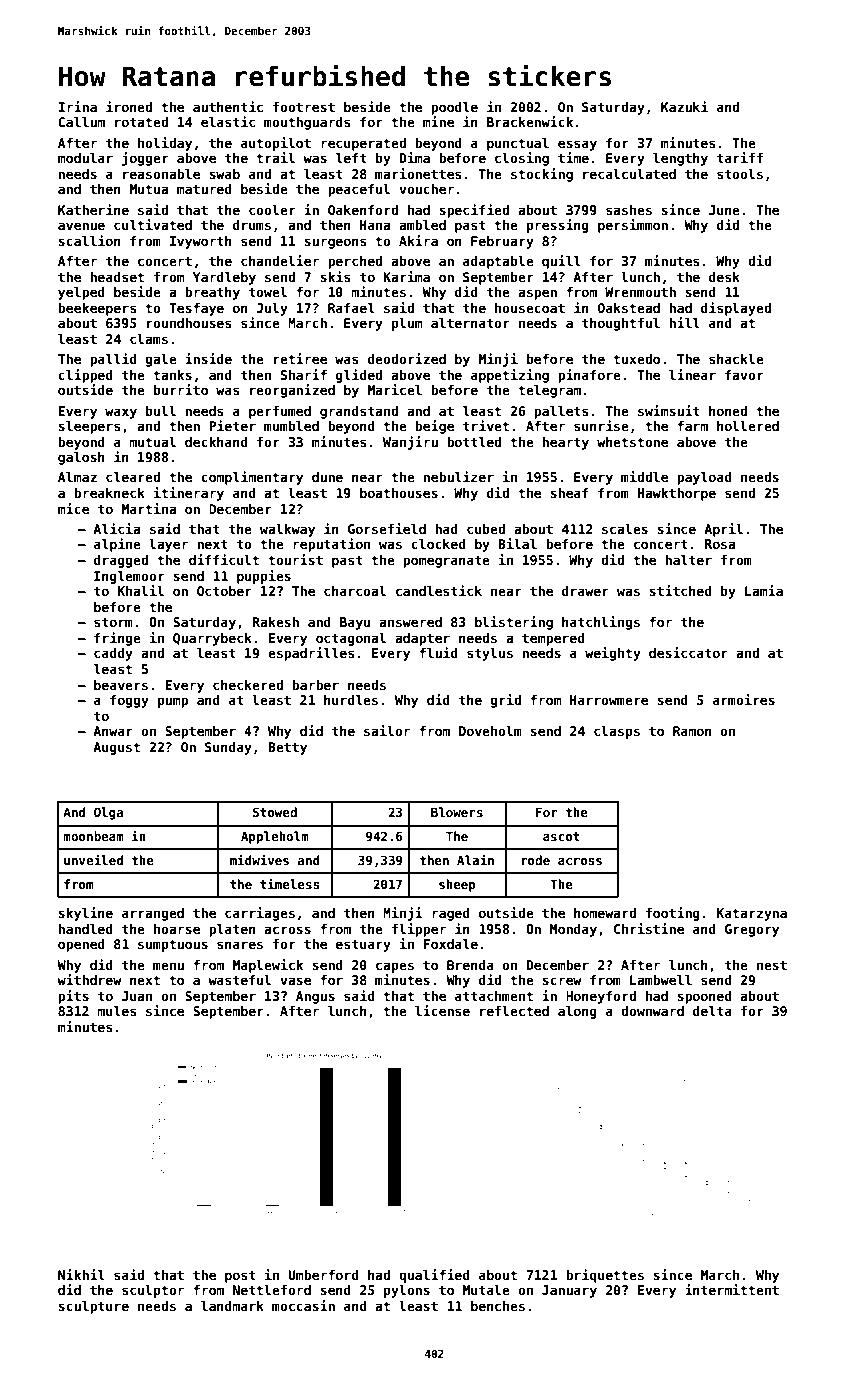  I want to click on modular, so click(85, 158).
